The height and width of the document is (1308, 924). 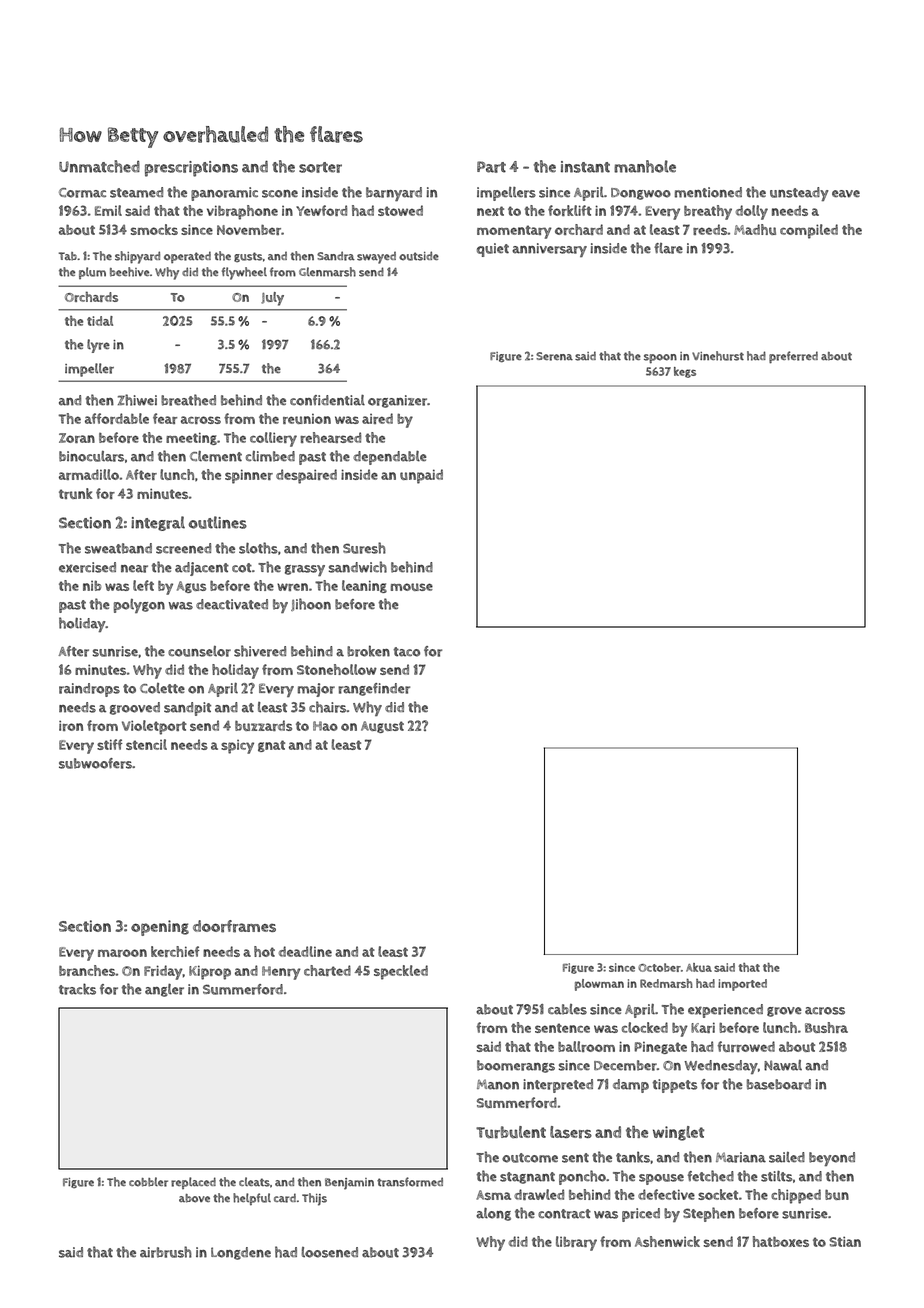 I want to click on outside, so click(x=419, y=256).
